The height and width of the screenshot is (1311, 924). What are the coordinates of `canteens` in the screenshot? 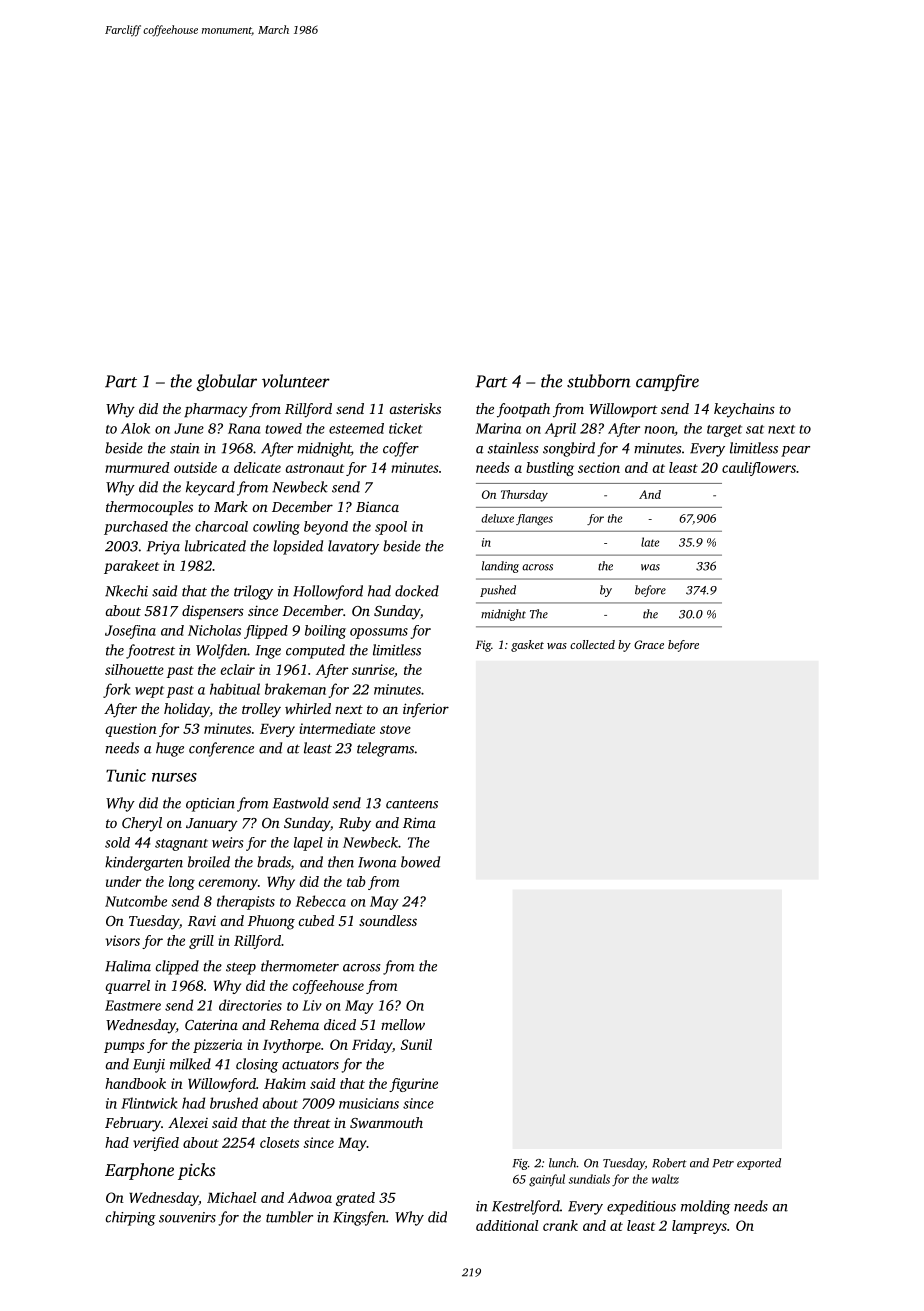 It's located at (412, 804).
